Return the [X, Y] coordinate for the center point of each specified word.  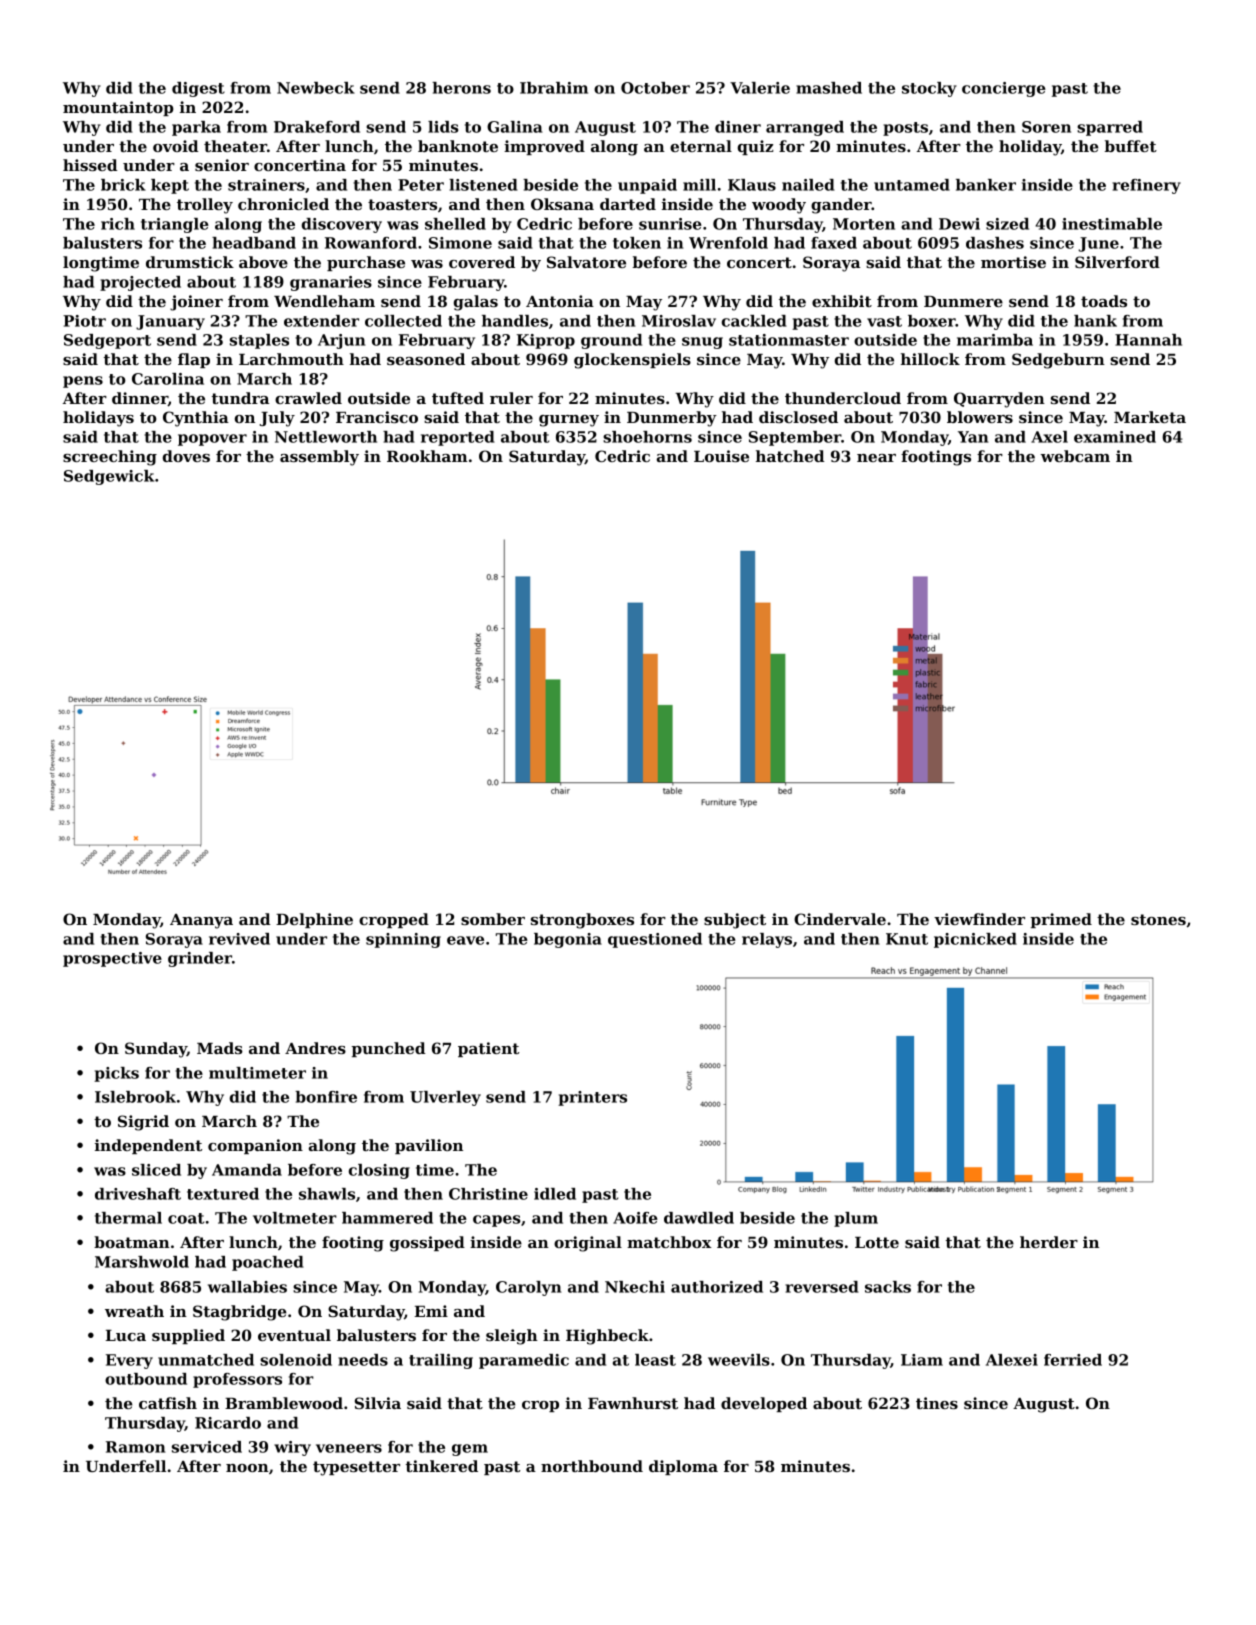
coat [186, 1218]
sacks [888, 1287]
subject [735, 921]
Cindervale [840, 919]
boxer [932, 321]
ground [611, 341]
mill [699, 185]
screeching [110, 458]
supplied [188, 1336]
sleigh [512, 1337]
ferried [1073, 1360]
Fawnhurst [633, 1403]
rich [118, 224]
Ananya [201, 921]
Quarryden [999, 400]
